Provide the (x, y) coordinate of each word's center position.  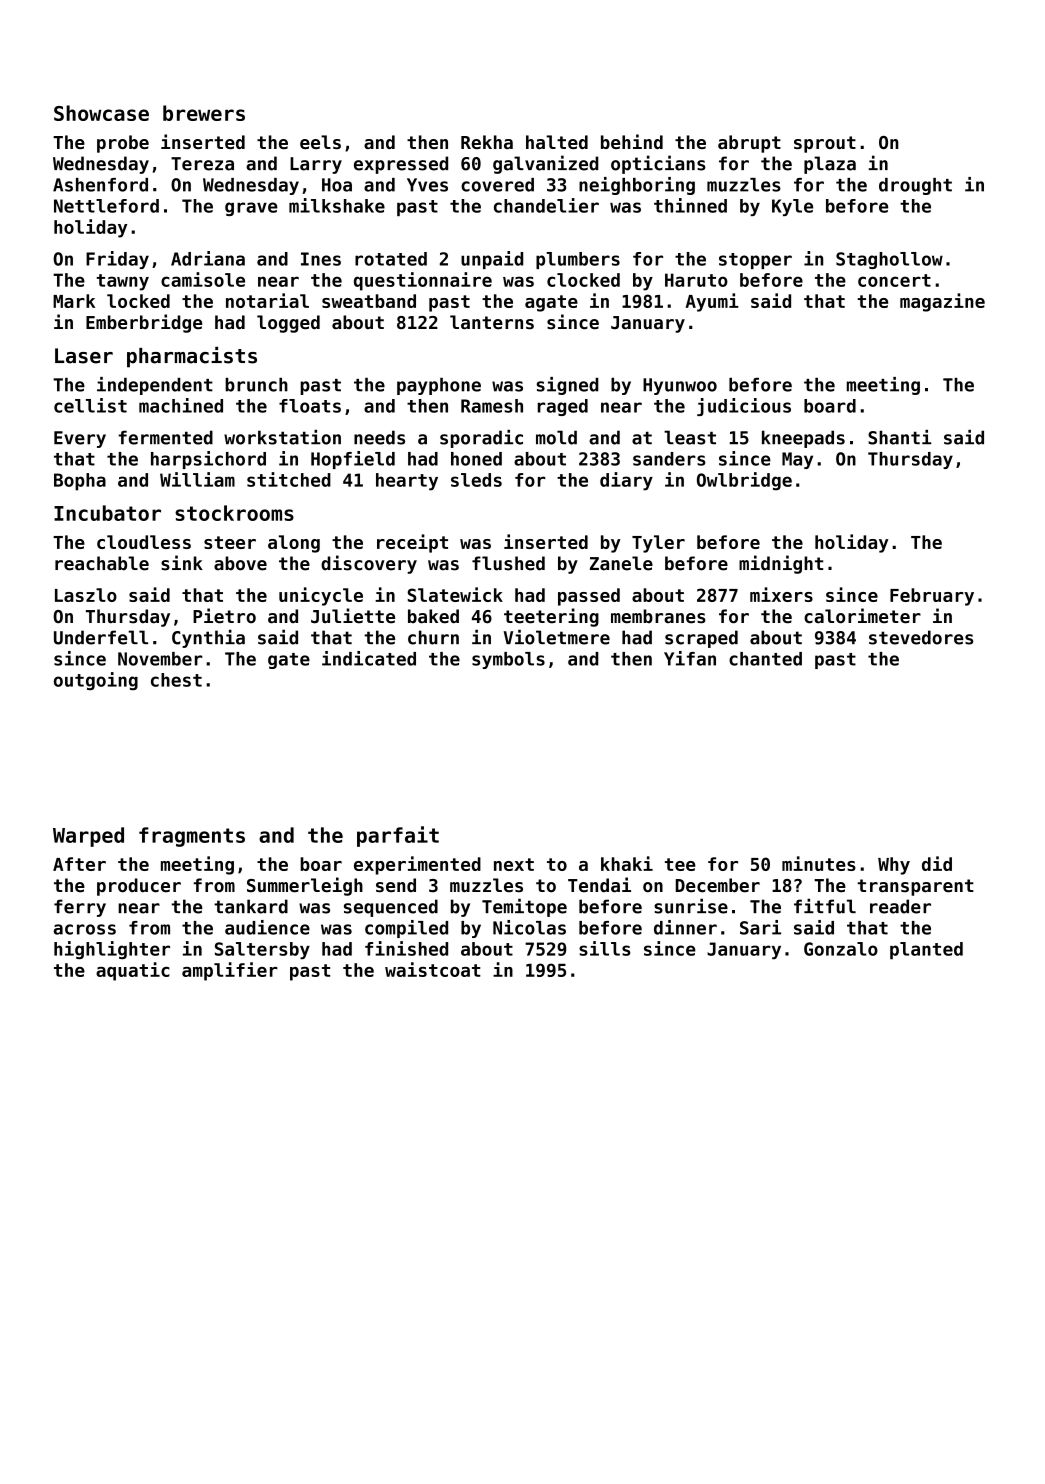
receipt (412, 543)
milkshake (337, 205)
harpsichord (208, 460)
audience (267, 927)
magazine (942, 302)
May (797, 460)
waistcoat (433, 969)
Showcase (101, 113)
